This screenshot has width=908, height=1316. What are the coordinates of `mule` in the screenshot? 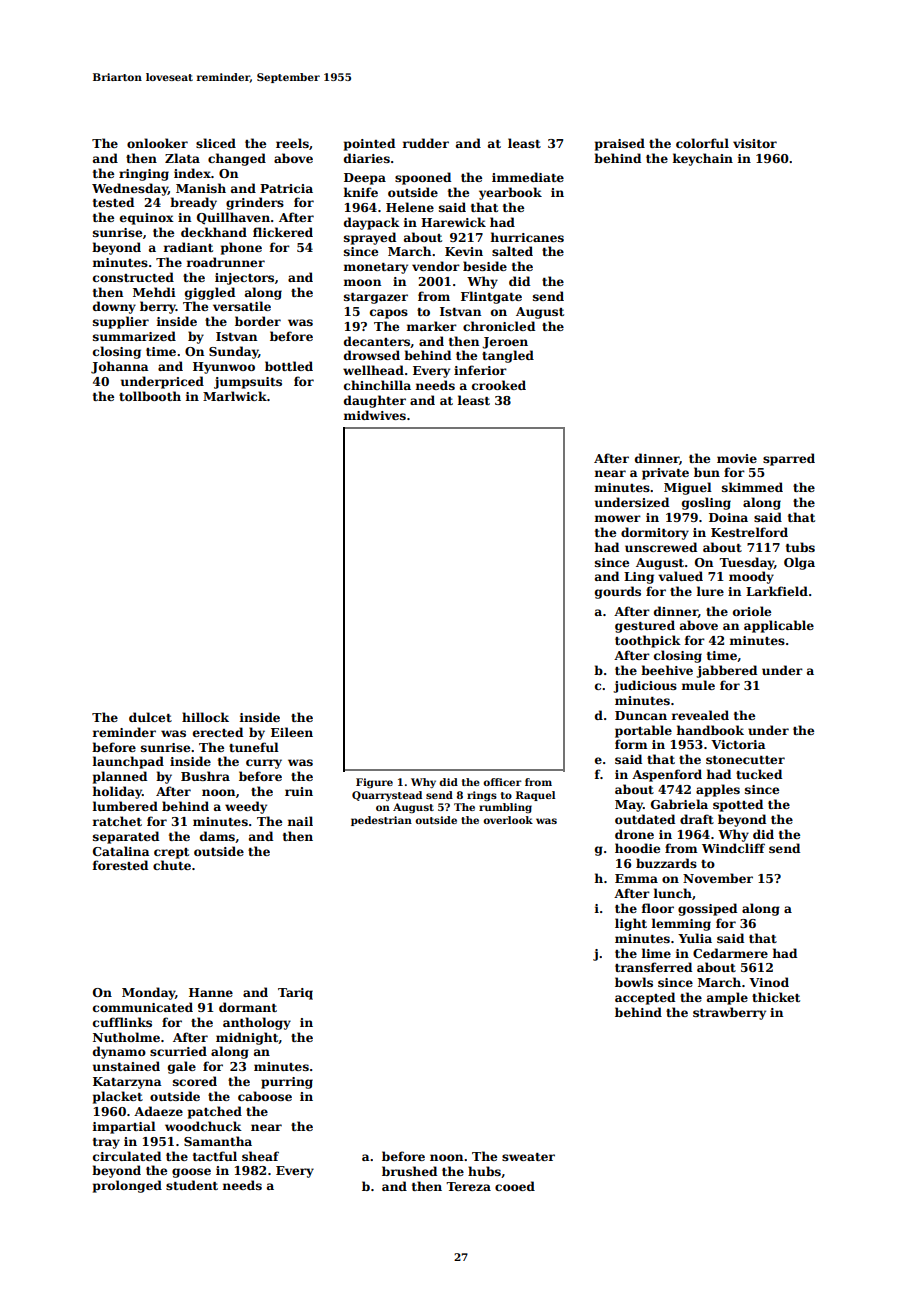 It's located at (698, 685).
